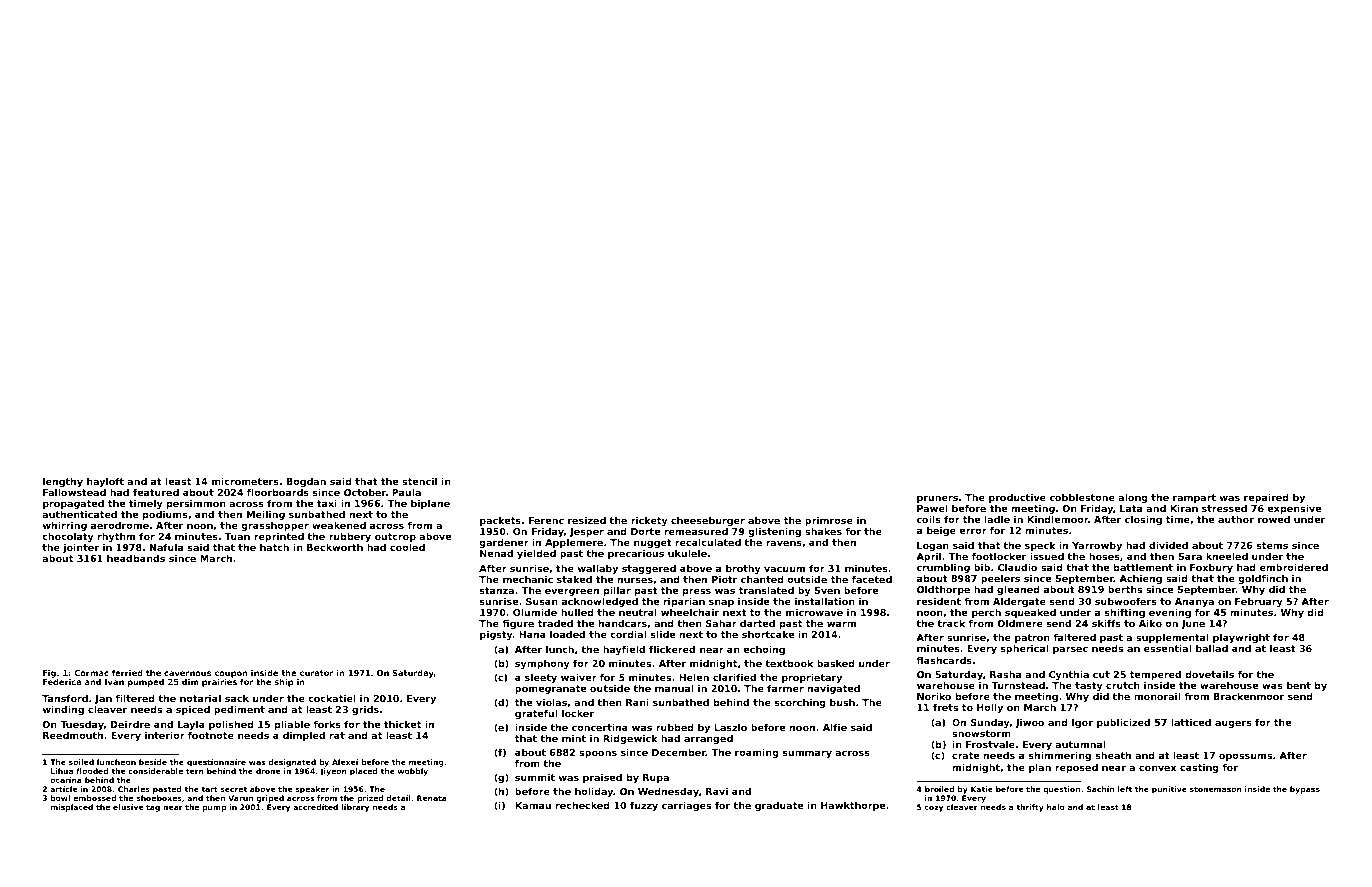 The image size is (1372, 887). What do you see at coordinates (1017, 498) in the page?
I see `productive` at bounding box center [1017, 498].
